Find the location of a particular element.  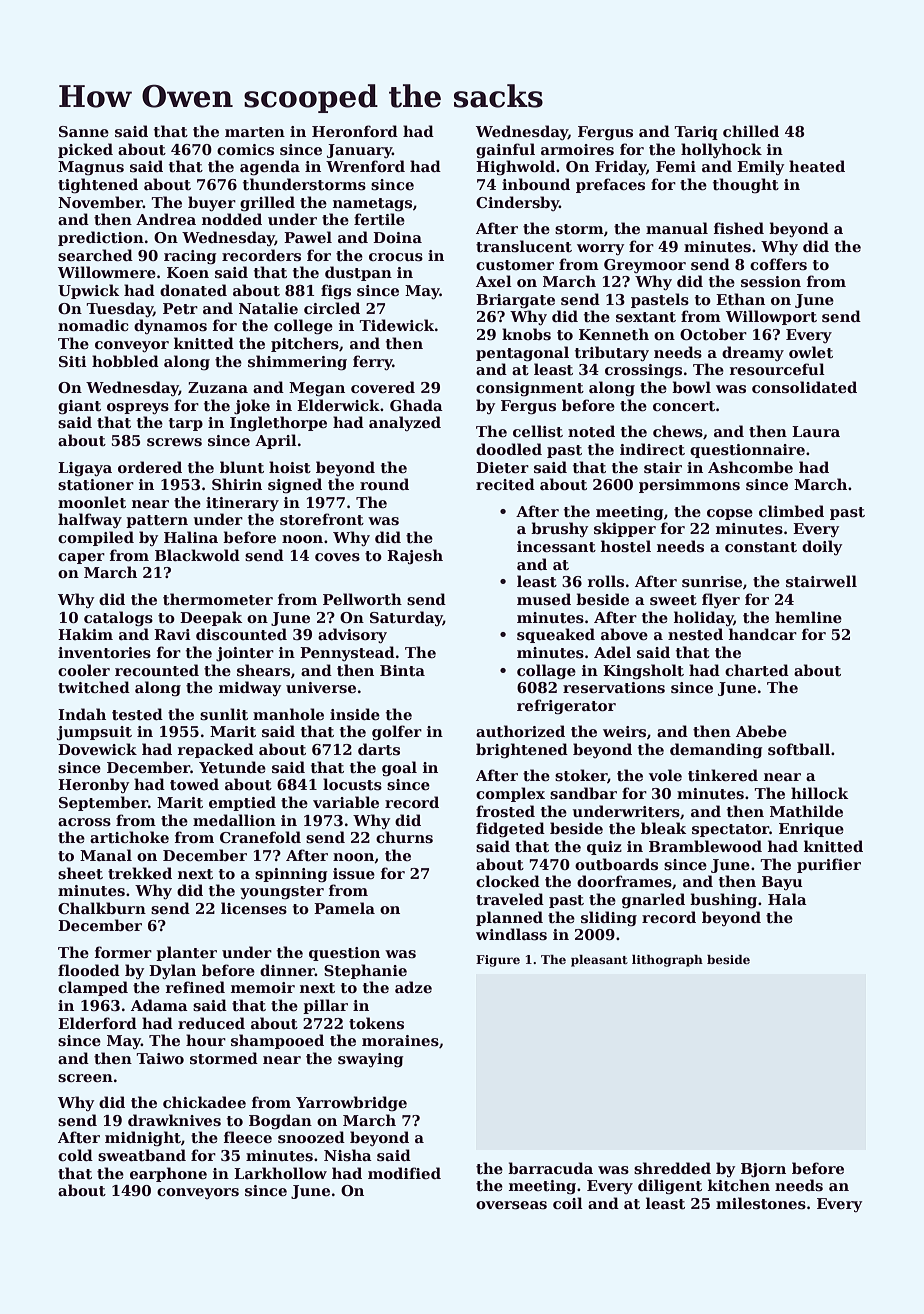

catalogs is located at coordinates (118, 619).
